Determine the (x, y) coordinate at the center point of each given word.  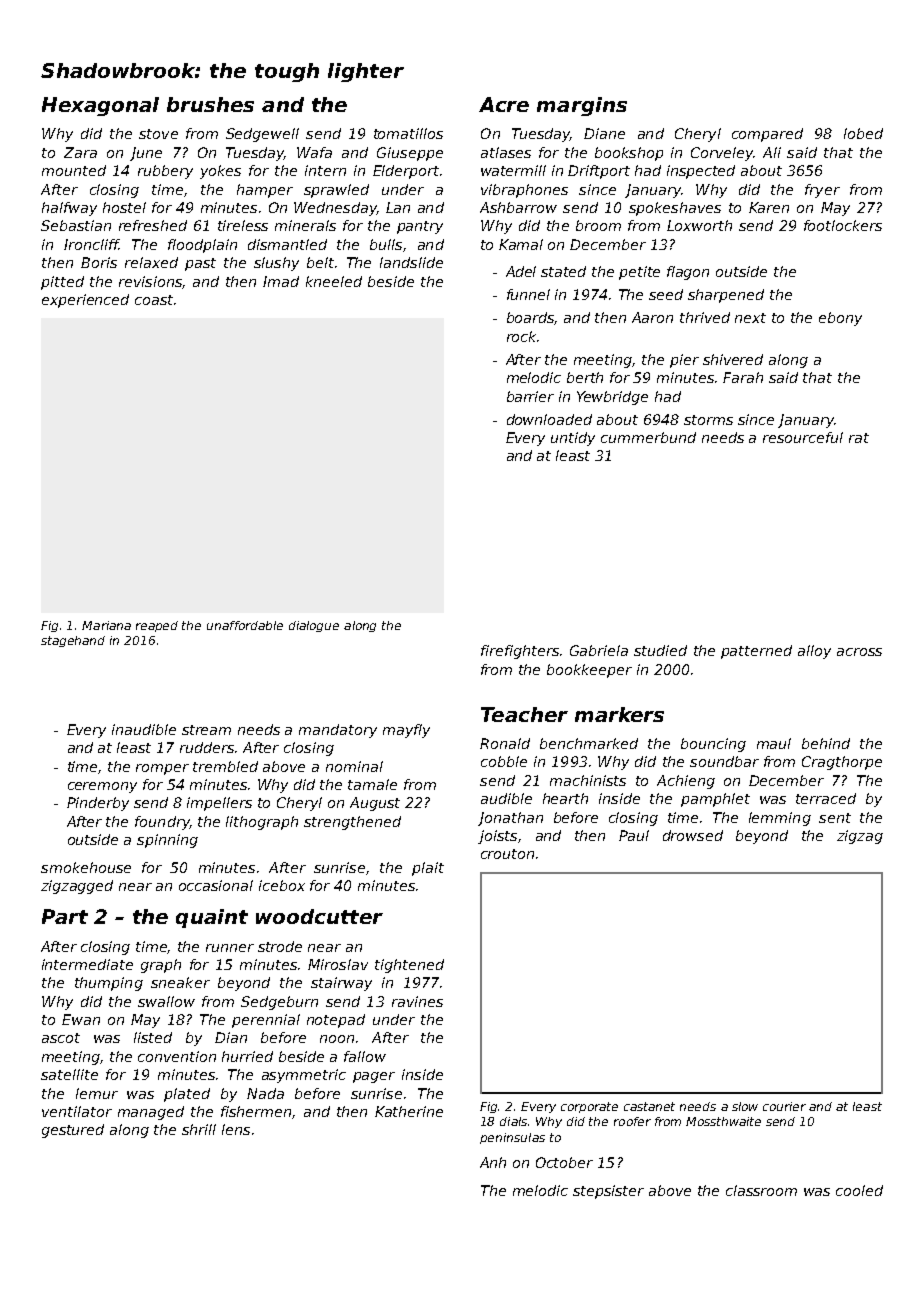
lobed (863, 133)
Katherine (409, 1111)
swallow (166, 1001)
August (375, 804)
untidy (573, 439)
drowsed (693, 835)
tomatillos (408, 133)
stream (206, 730)
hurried (247, 1056)
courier (784, 1106)
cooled (859, 1190)
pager (374, 1077)
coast (154, 300)
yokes (220, 172)
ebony (840, 319)
